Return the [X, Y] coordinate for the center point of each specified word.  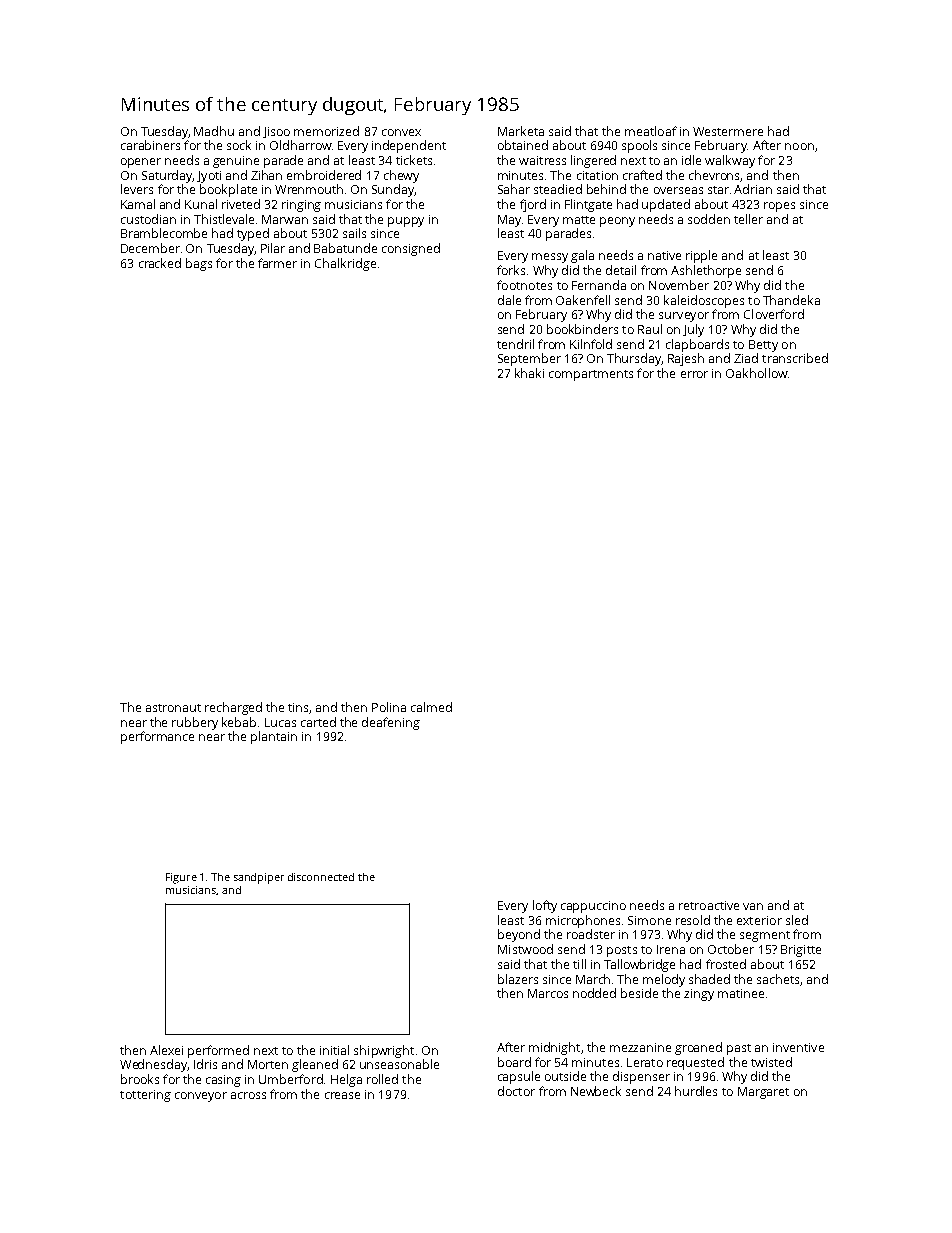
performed [218, 1051]
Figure [181, 878]
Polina [389, 707]
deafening [391, 723]
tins [299, 708]
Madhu [214, 131]
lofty [545, 906]
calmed [431, 707]
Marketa [521, 131]
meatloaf [651, 131]
